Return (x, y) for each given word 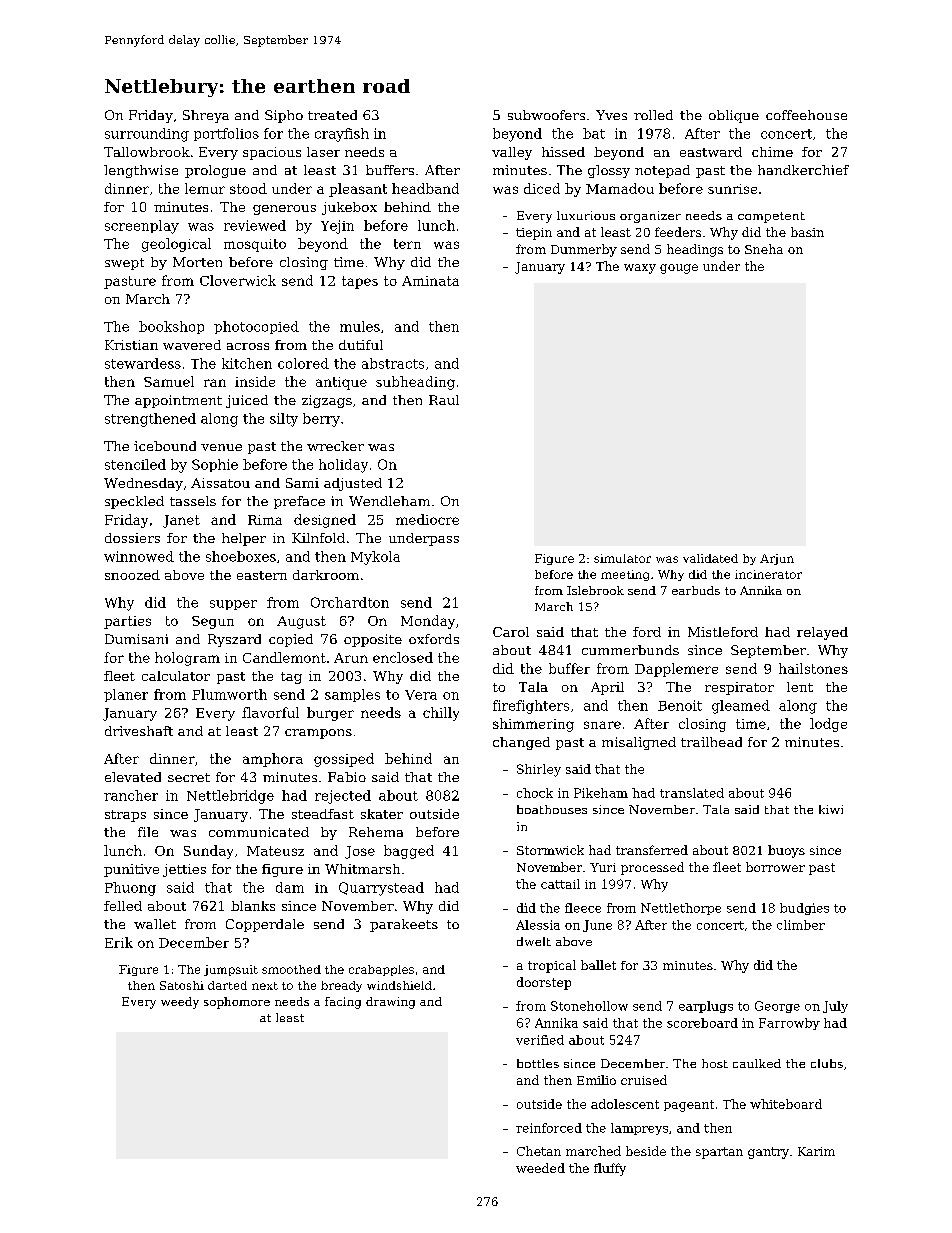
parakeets (404, 925)
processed (652, 868)
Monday (428, 622)
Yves (611, 115)
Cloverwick (238, 280)
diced (542, 188)
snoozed (132, 575)
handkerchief (803, 170)
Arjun (777, 559)
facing (343, 1003)
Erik (119, 942)
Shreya (206, 116)
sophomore (237, 1003)
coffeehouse (806, 115)
